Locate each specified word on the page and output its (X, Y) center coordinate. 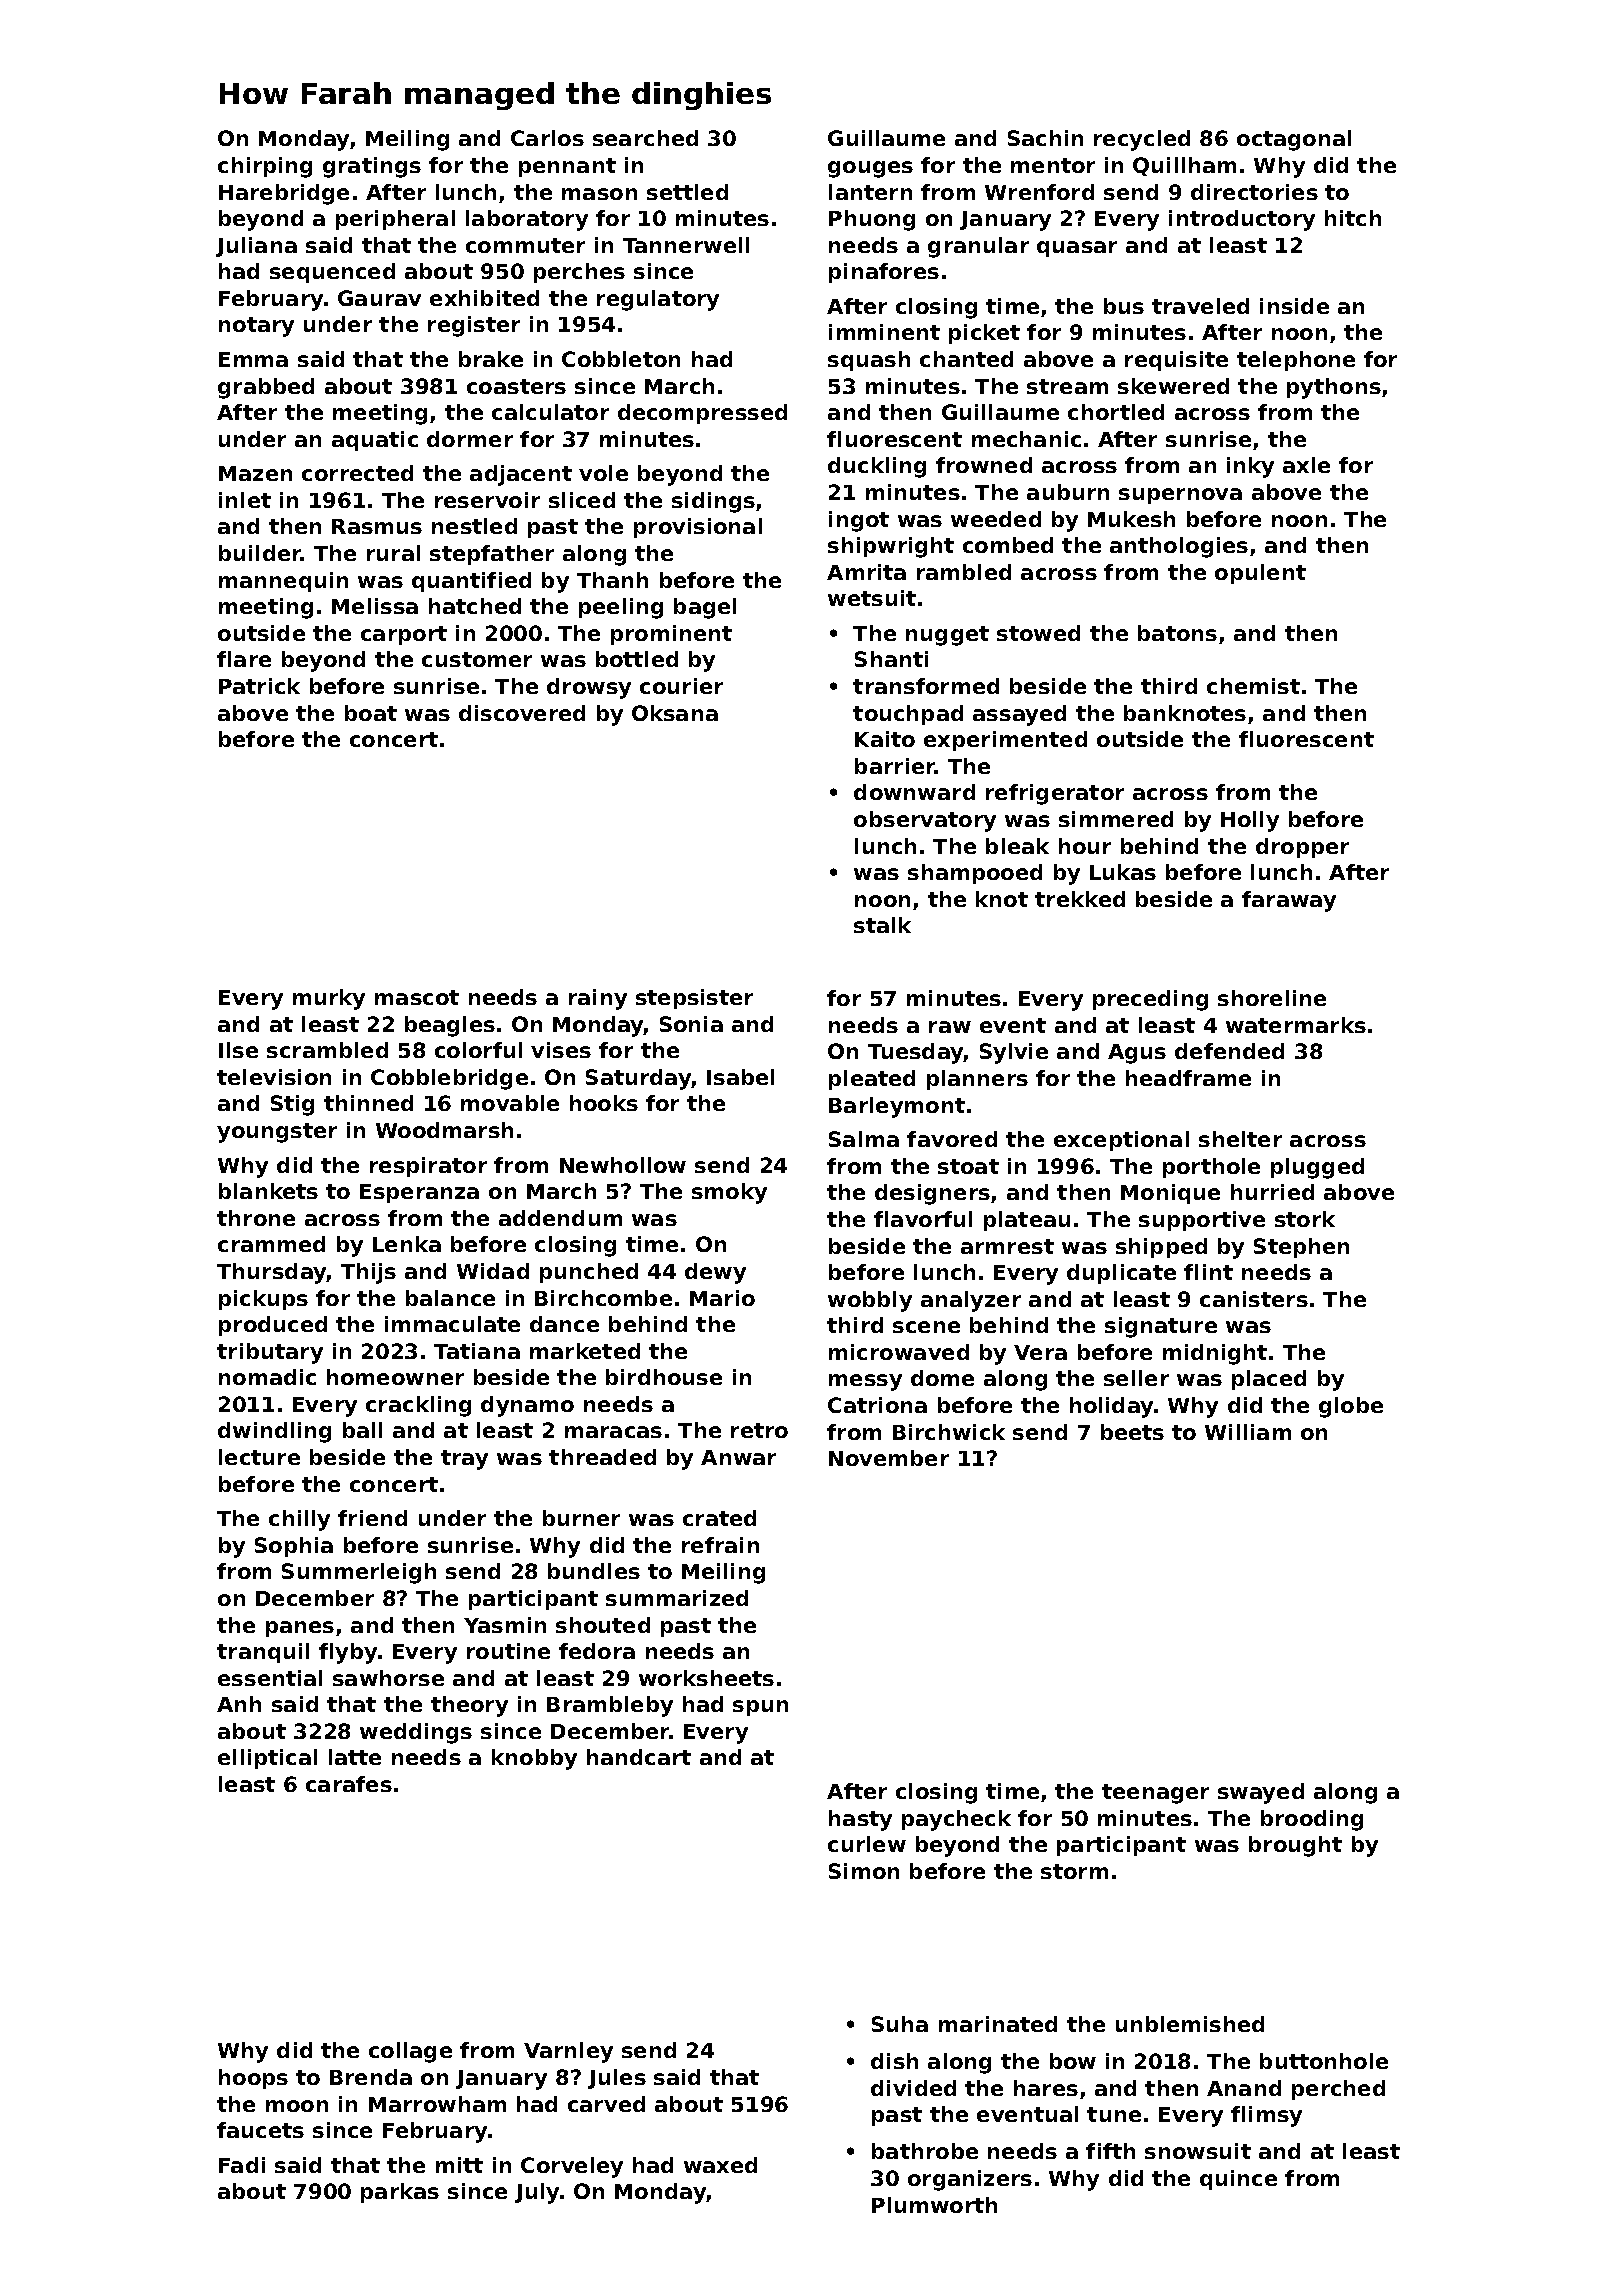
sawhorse (388, 1678)
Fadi (242, 2165)
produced (273, 1326)
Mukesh (1131, 519)
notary (256, 327)
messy (865, 1382)
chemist (1253, 686)
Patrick (259, 686)
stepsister (694, 999)
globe (1351, 1407)
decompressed (702, 414)
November (889, 1458)
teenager (1155, 1794)
